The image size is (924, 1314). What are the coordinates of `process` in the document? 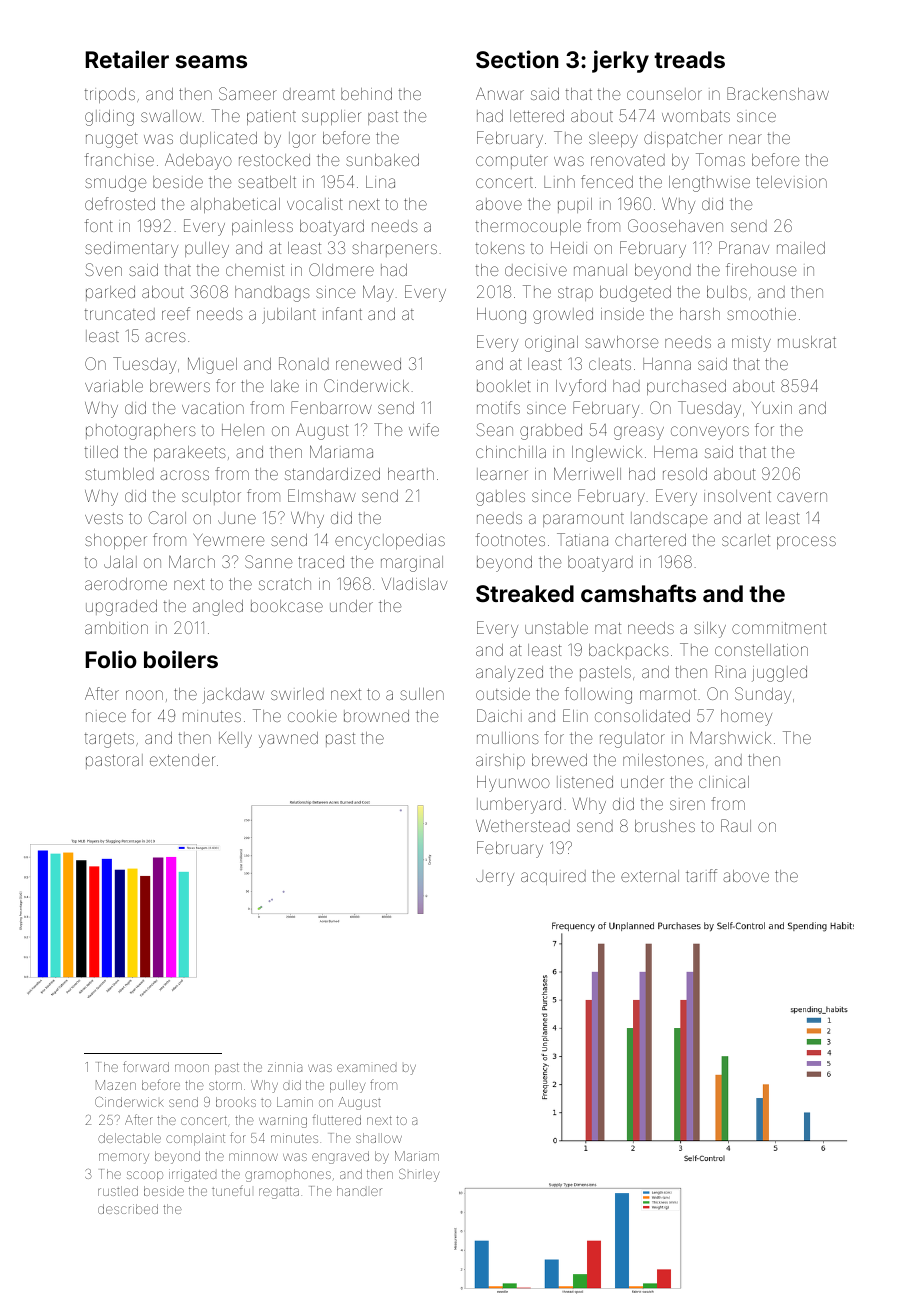 It's located at (806, 542).
